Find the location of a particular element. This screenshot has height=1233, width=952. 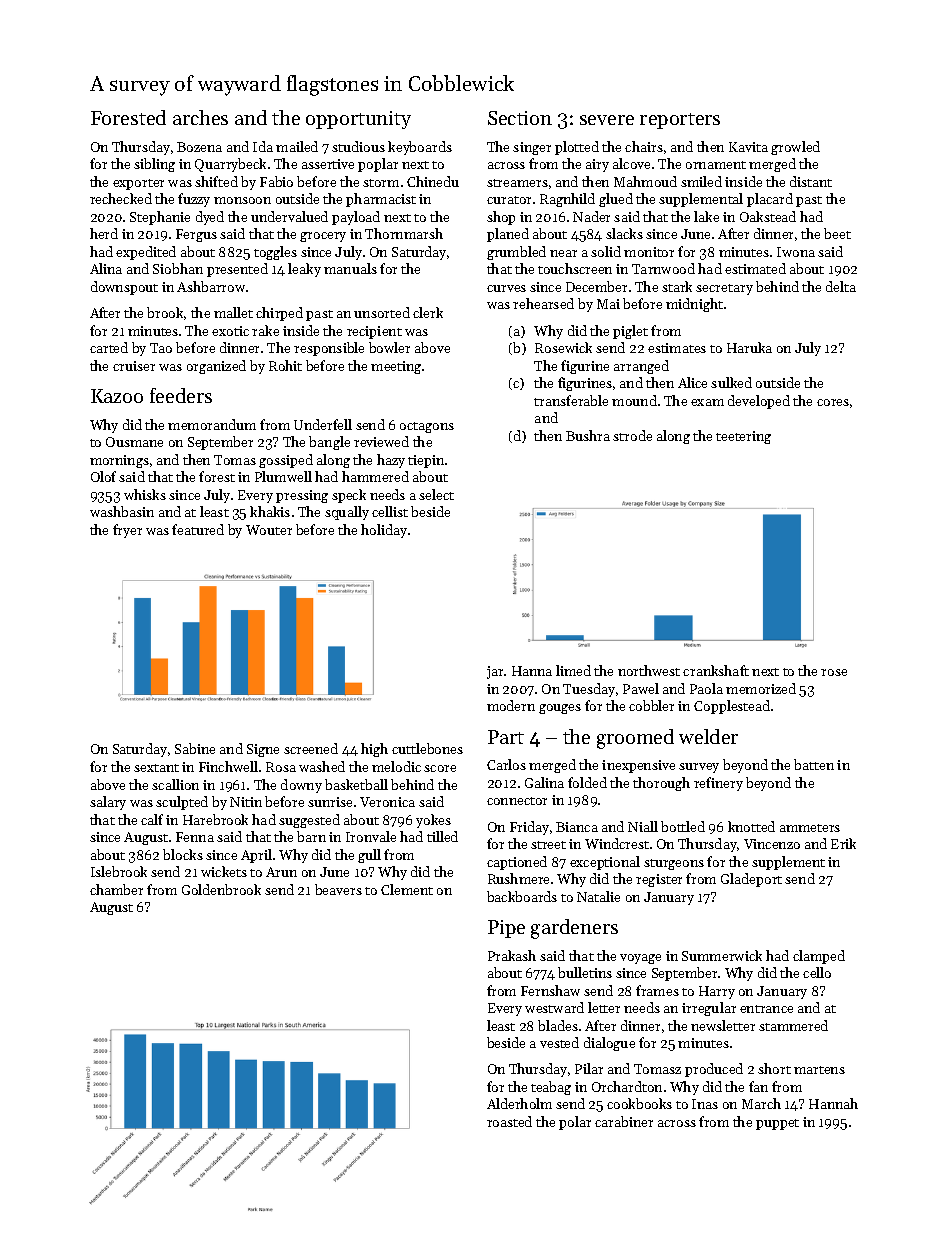

opportunity is located at coordinates (358, 120).
